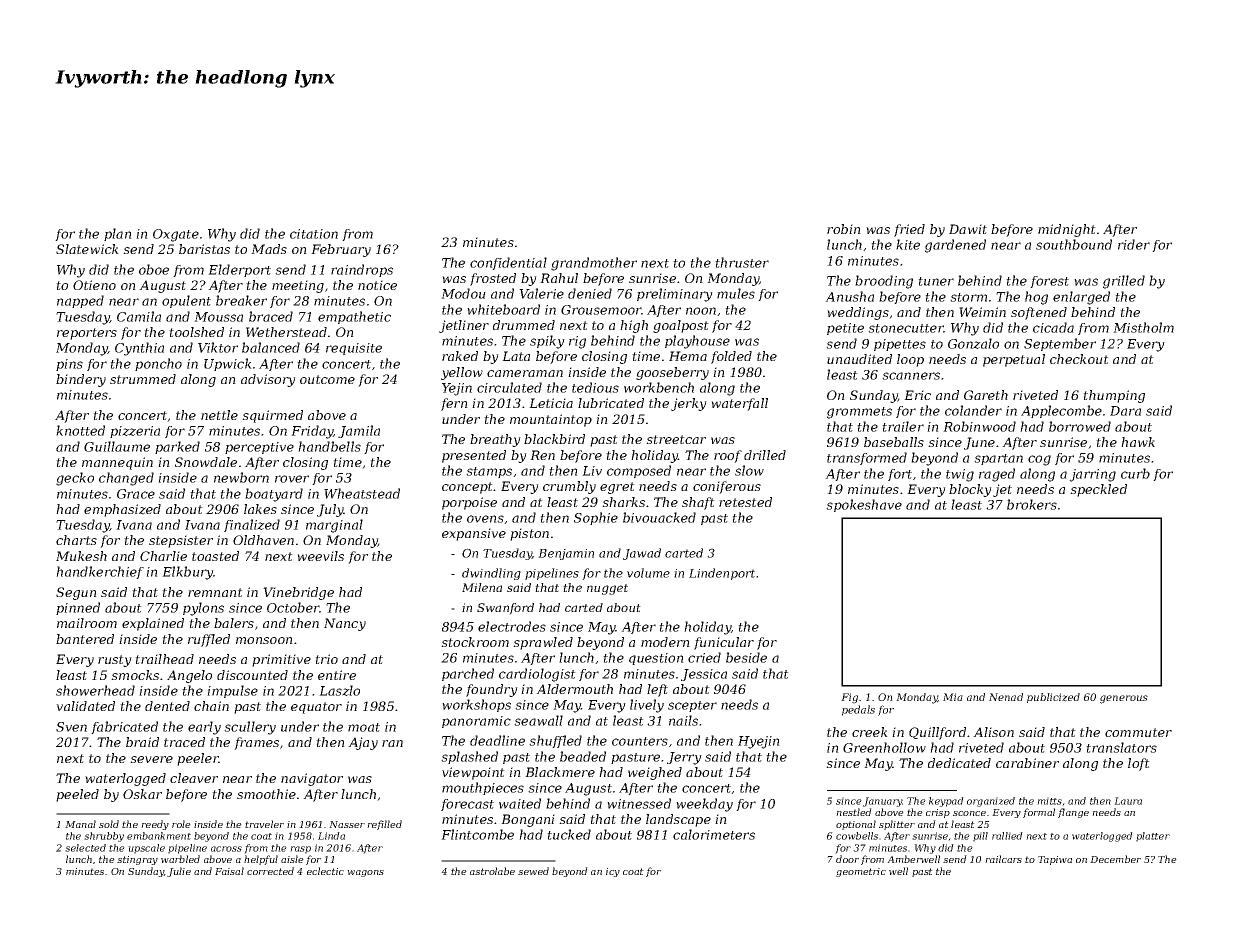  What do you see at coordinates (1074, 244) in the screenshot?
I see `southbound` at bounding box center [1074, 244].
